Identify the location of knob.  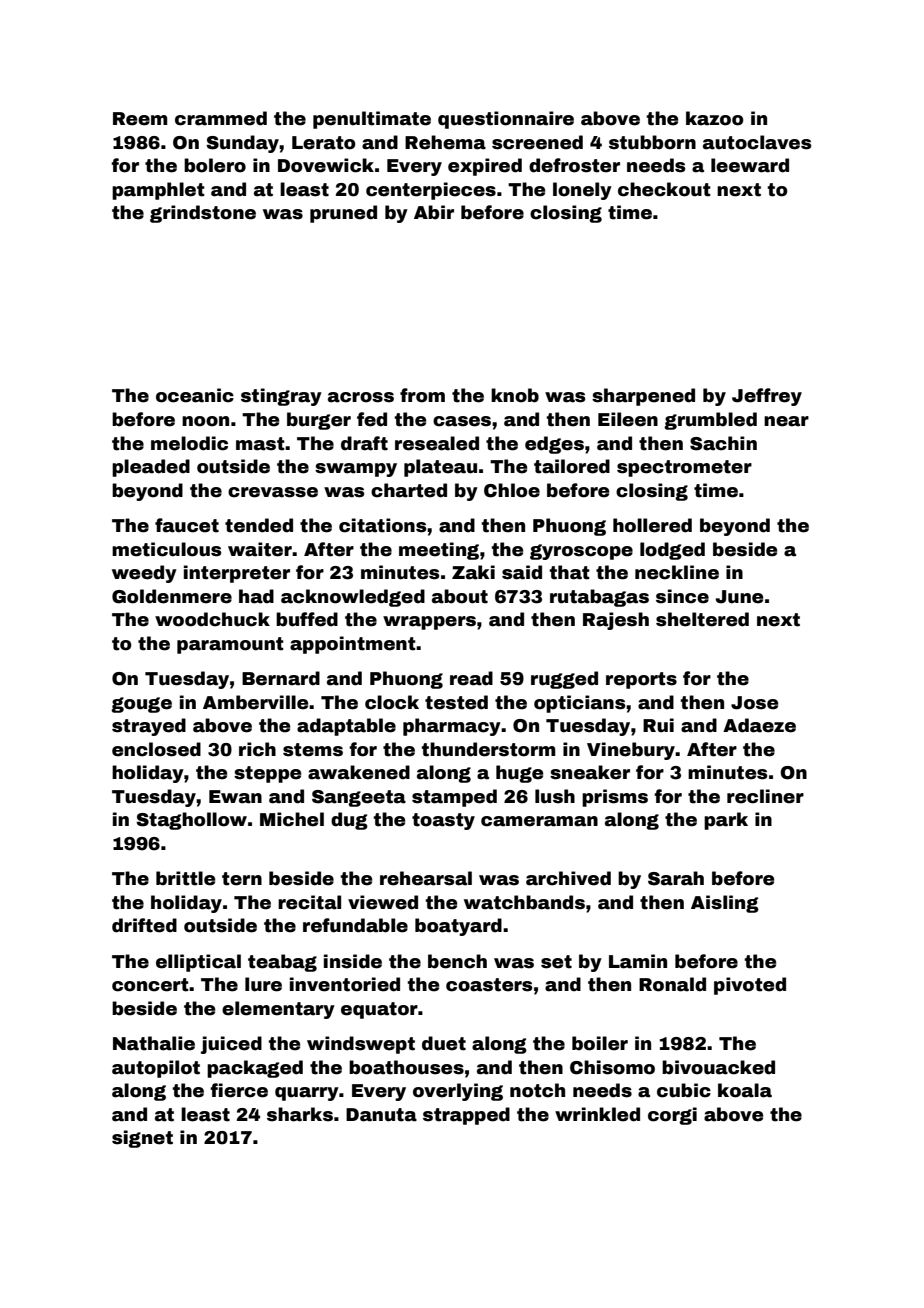
(515, 395).
